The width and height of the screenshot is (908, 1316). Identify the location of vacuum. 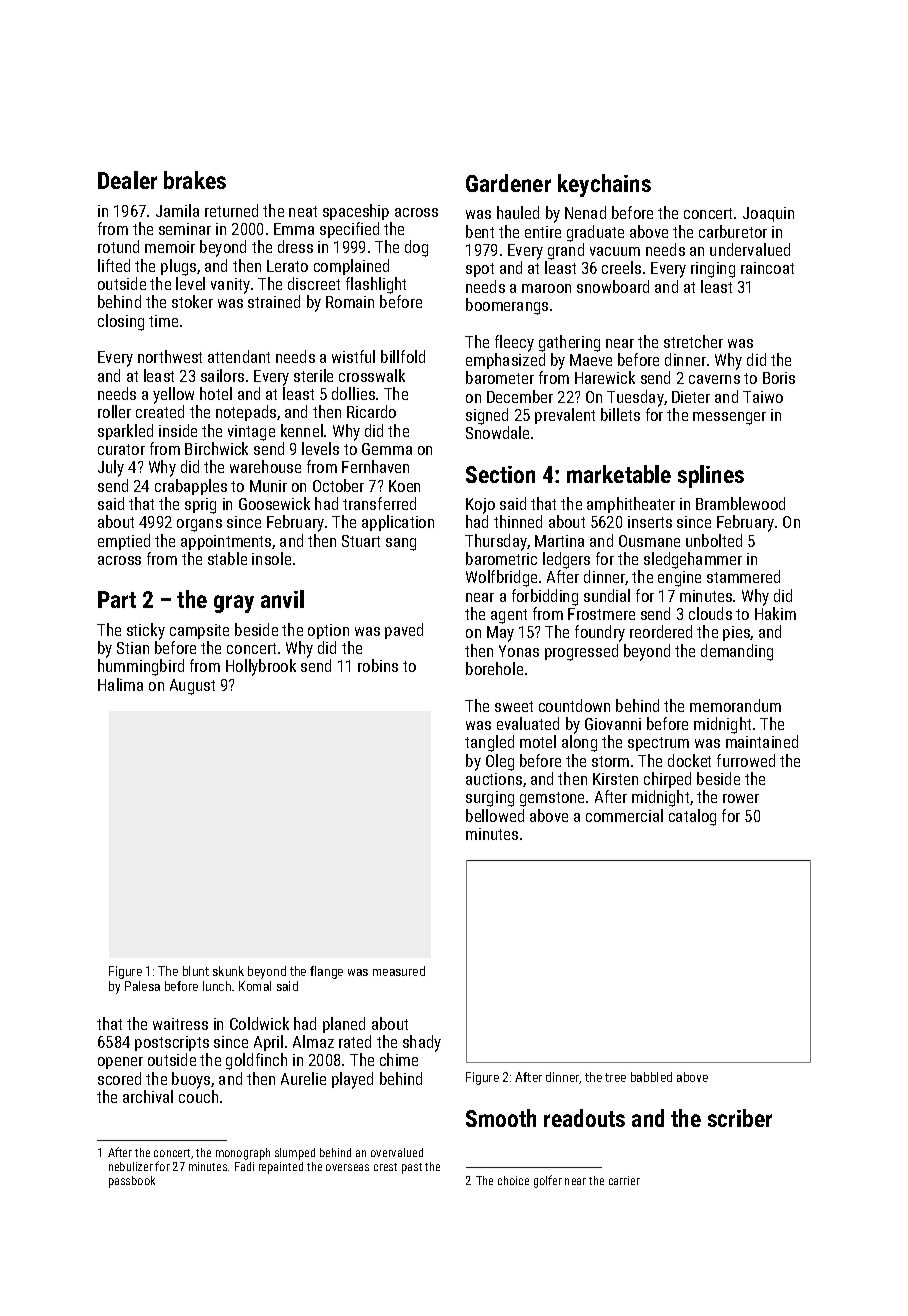
(615, 251).
